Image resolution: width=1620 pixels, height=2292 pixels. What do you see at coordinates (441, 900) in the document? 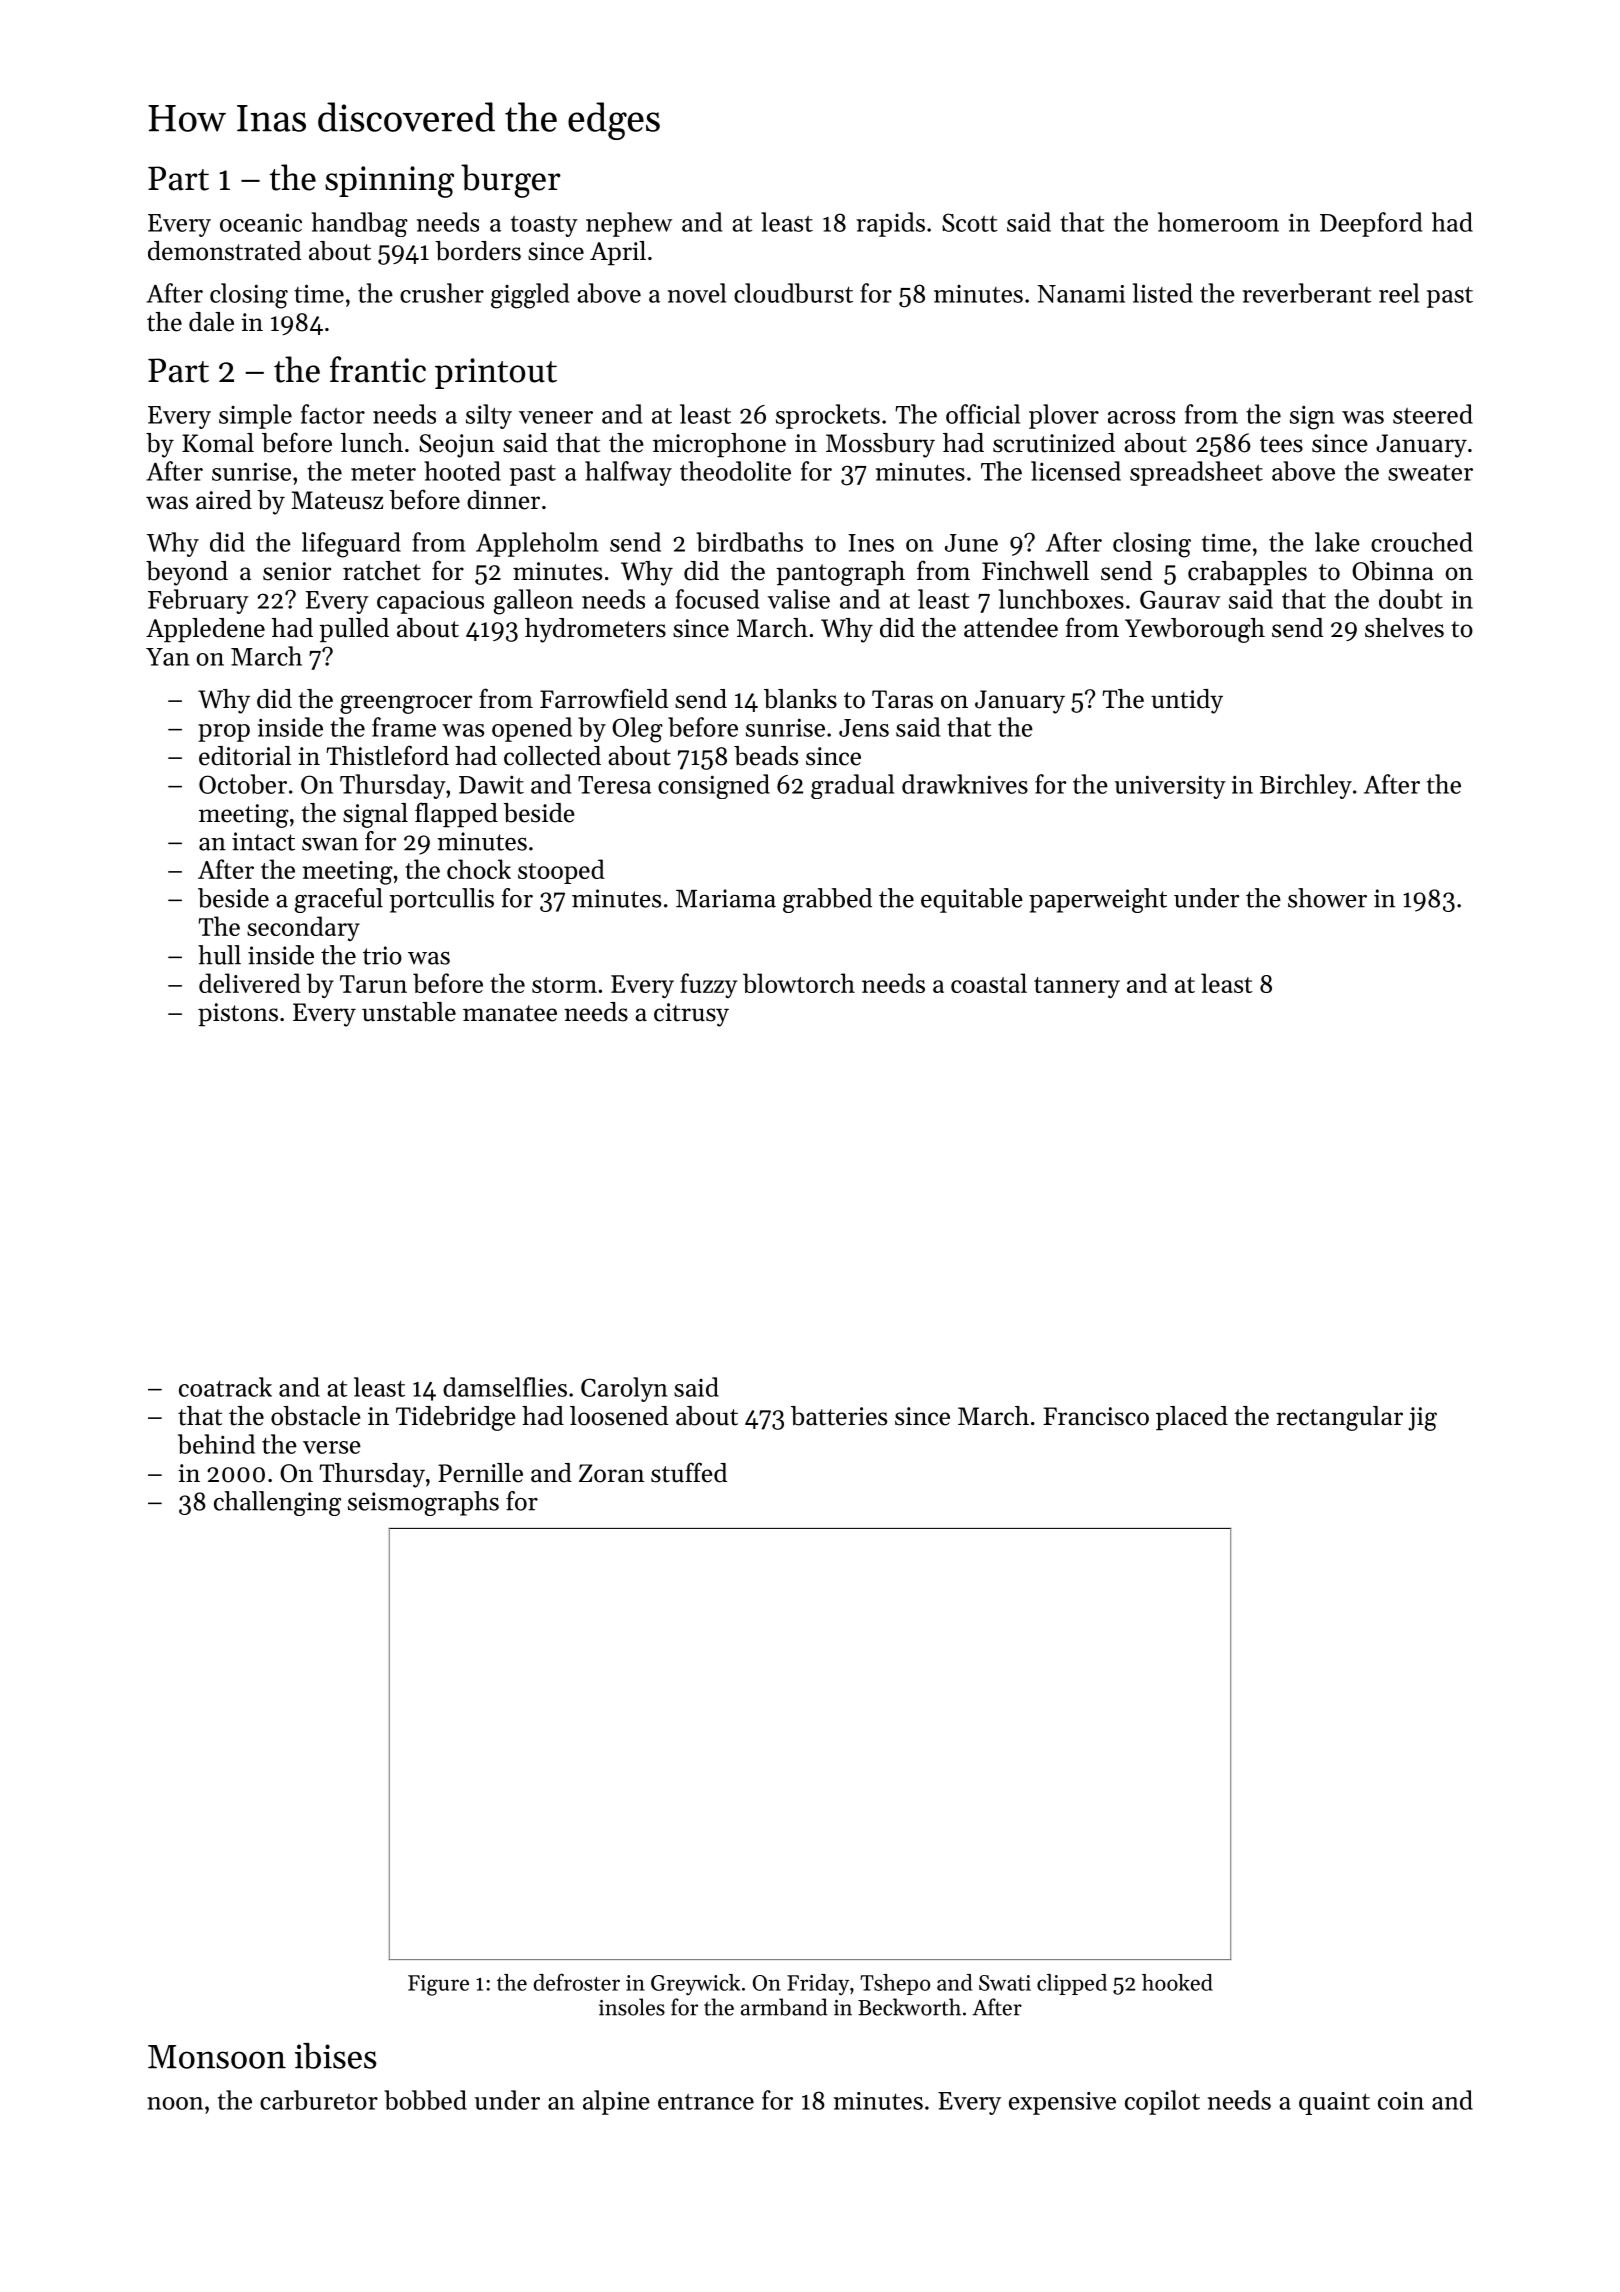
I see `portcullis` at bounding box center [441, 900].
